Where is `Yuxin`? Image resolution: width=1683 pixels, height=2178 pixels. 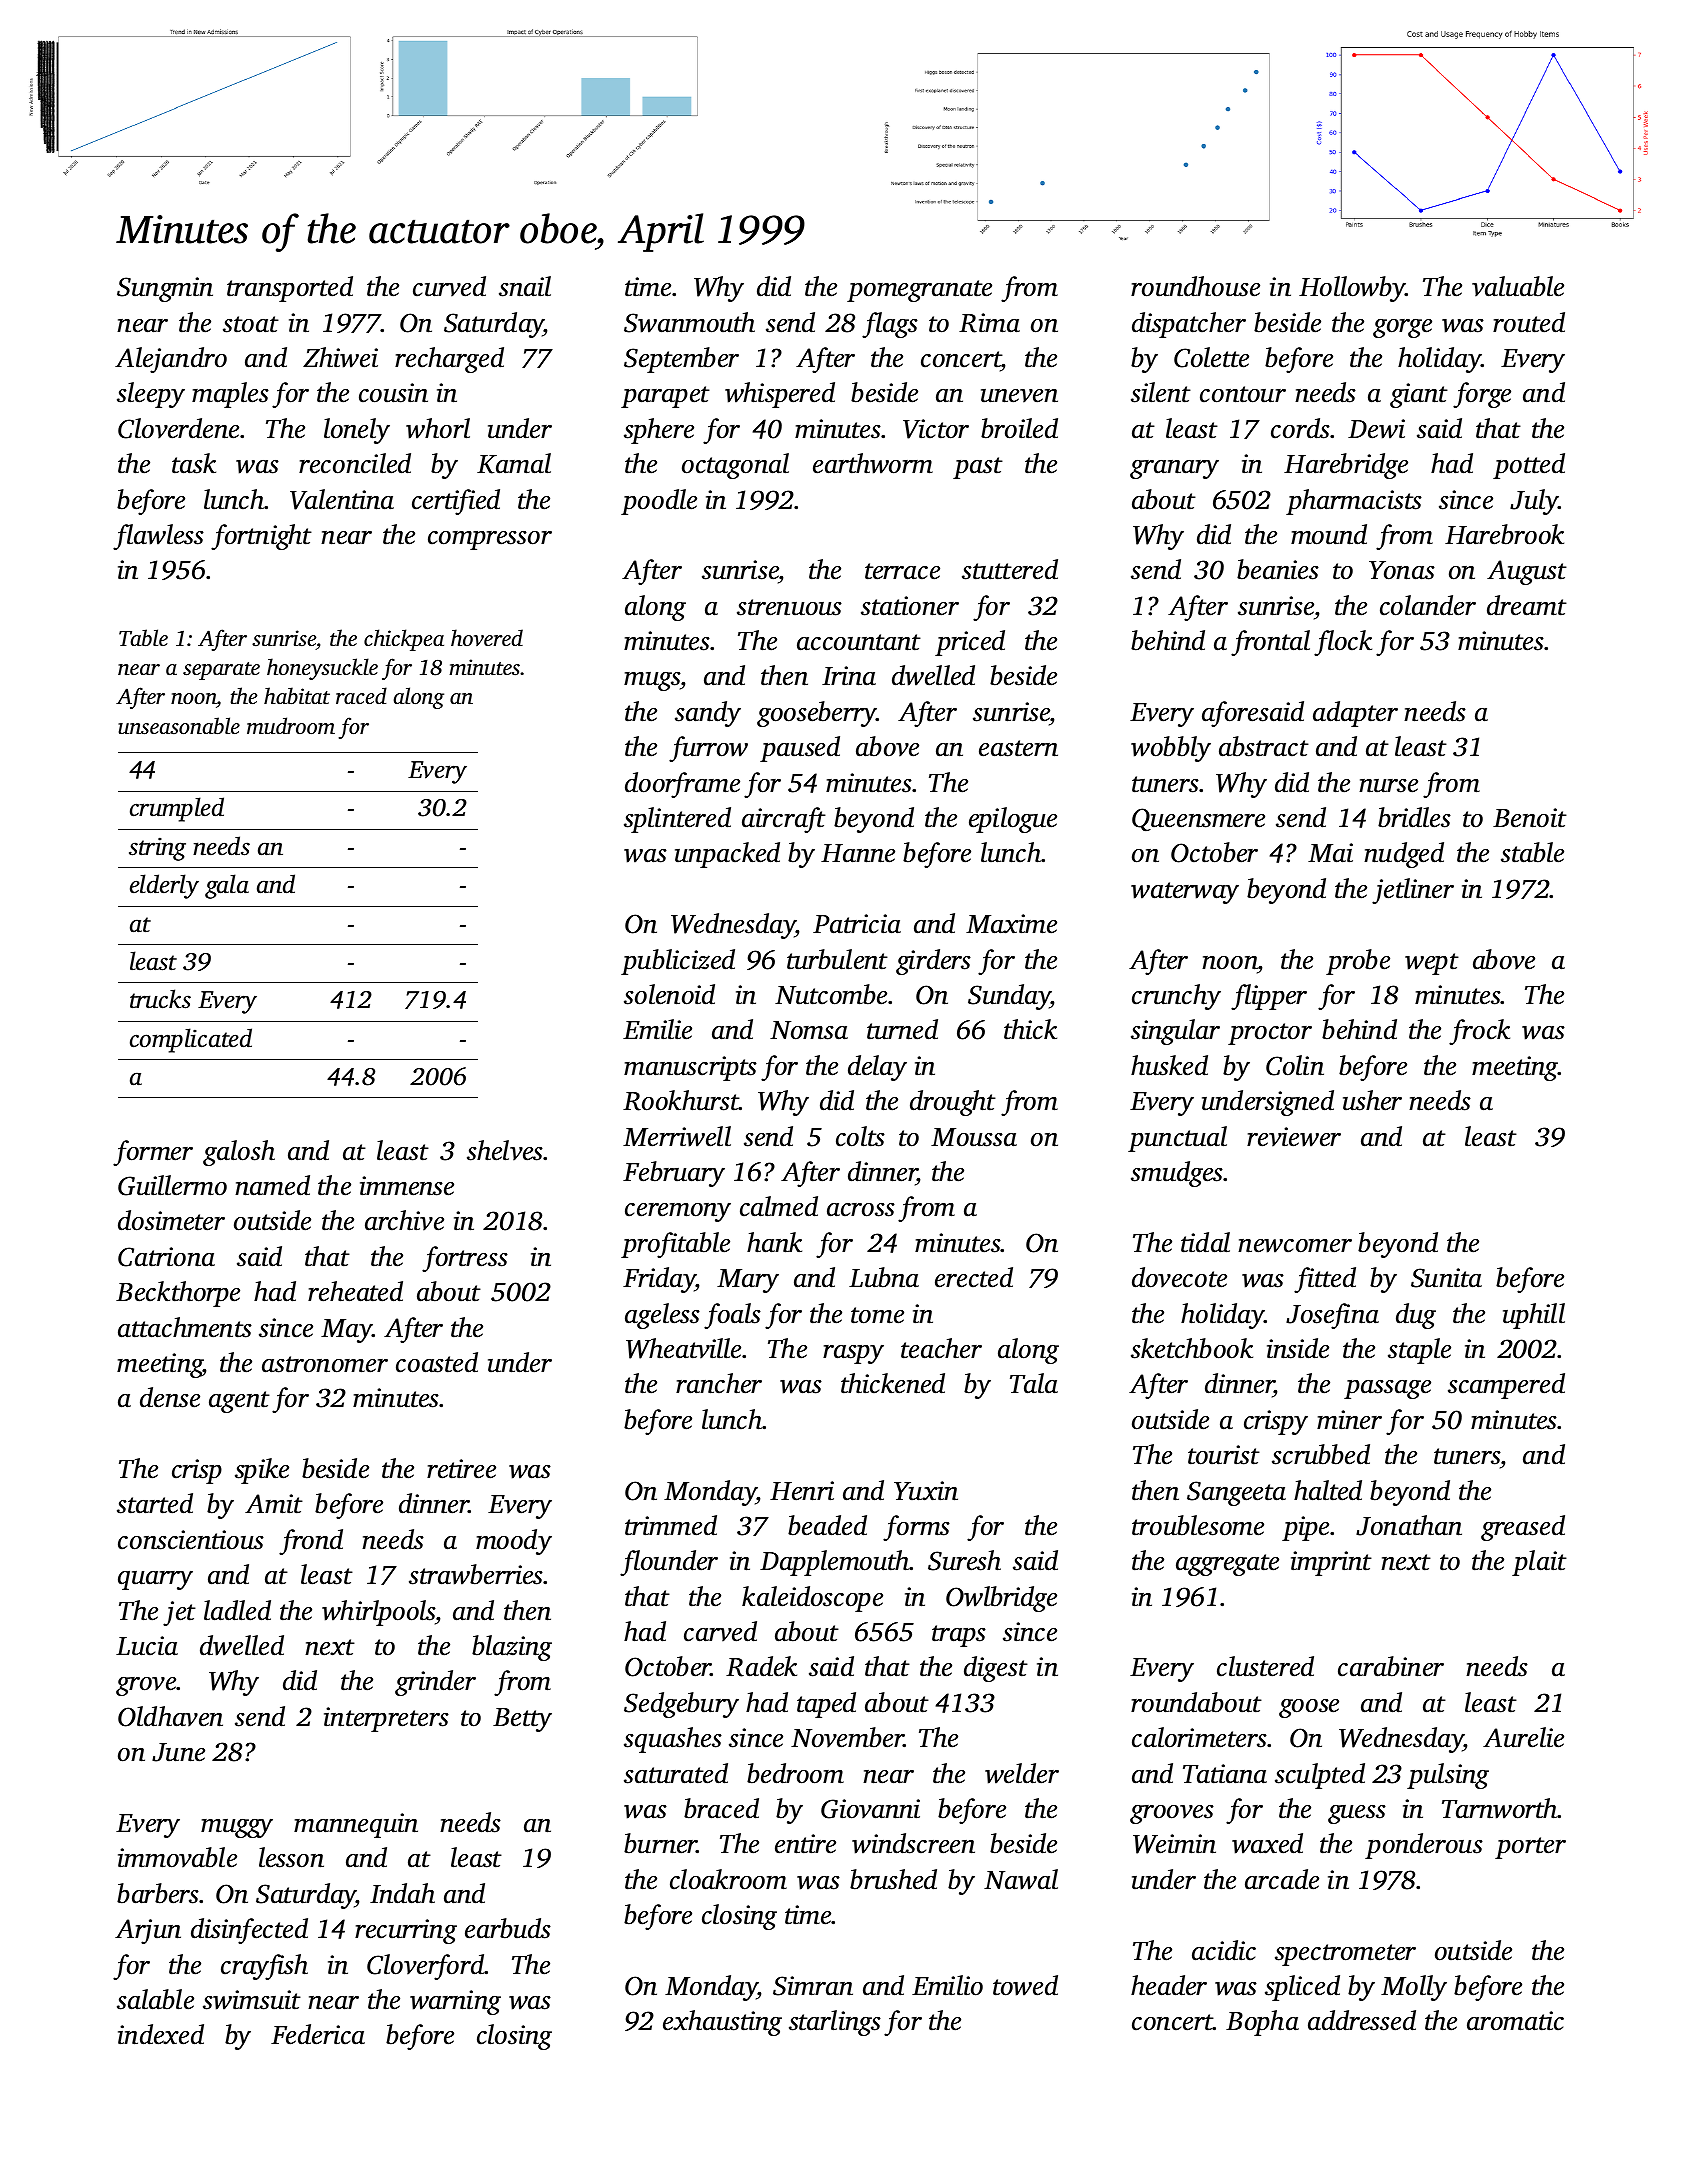
Yuxin is located at coordinates (926, 1491).
